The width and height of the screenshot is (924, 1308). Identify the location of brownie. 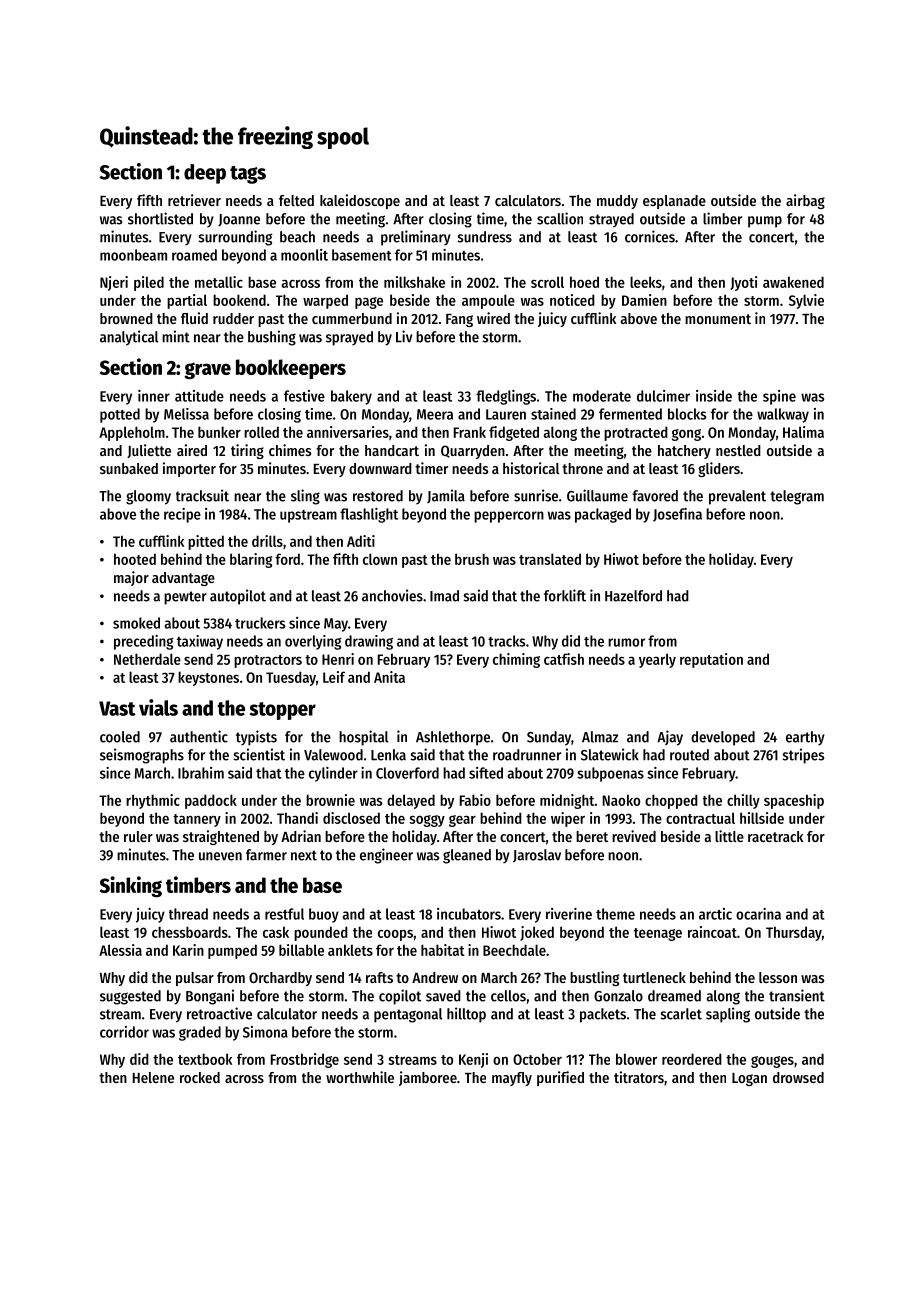
(330, 800).
